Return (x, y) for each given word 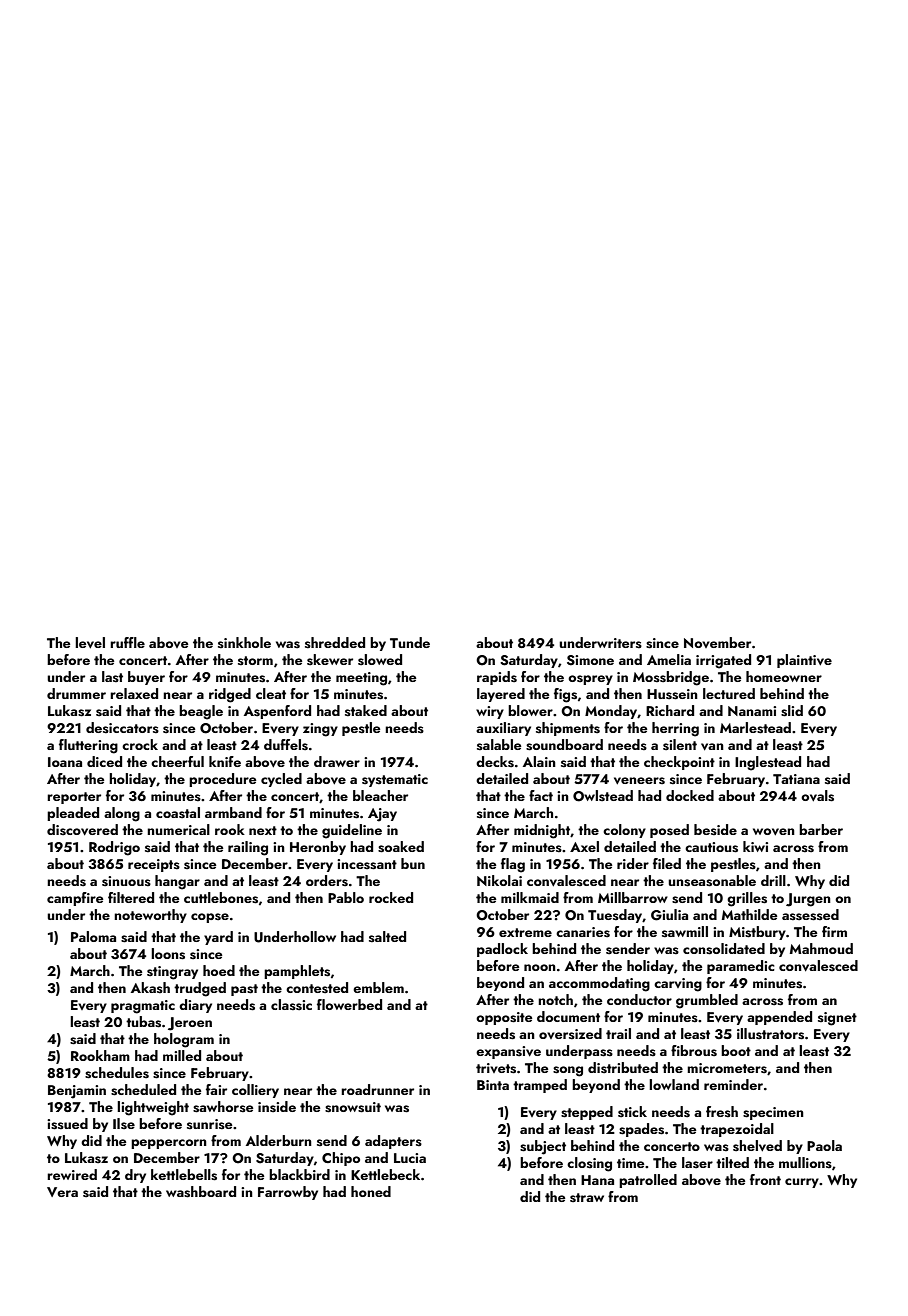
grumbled (707, 1001)
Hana (597, 1180)
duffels (286, 745)
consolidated (724, 949)
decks (495, 762)
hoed (219, 970)
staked (366, 711)
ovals (817, 796)
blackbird (299, 1174)
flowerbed (349, 1004)
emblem (378, 987)
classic (291, 1005)
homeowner (784, 676)
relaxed (134, 693)
